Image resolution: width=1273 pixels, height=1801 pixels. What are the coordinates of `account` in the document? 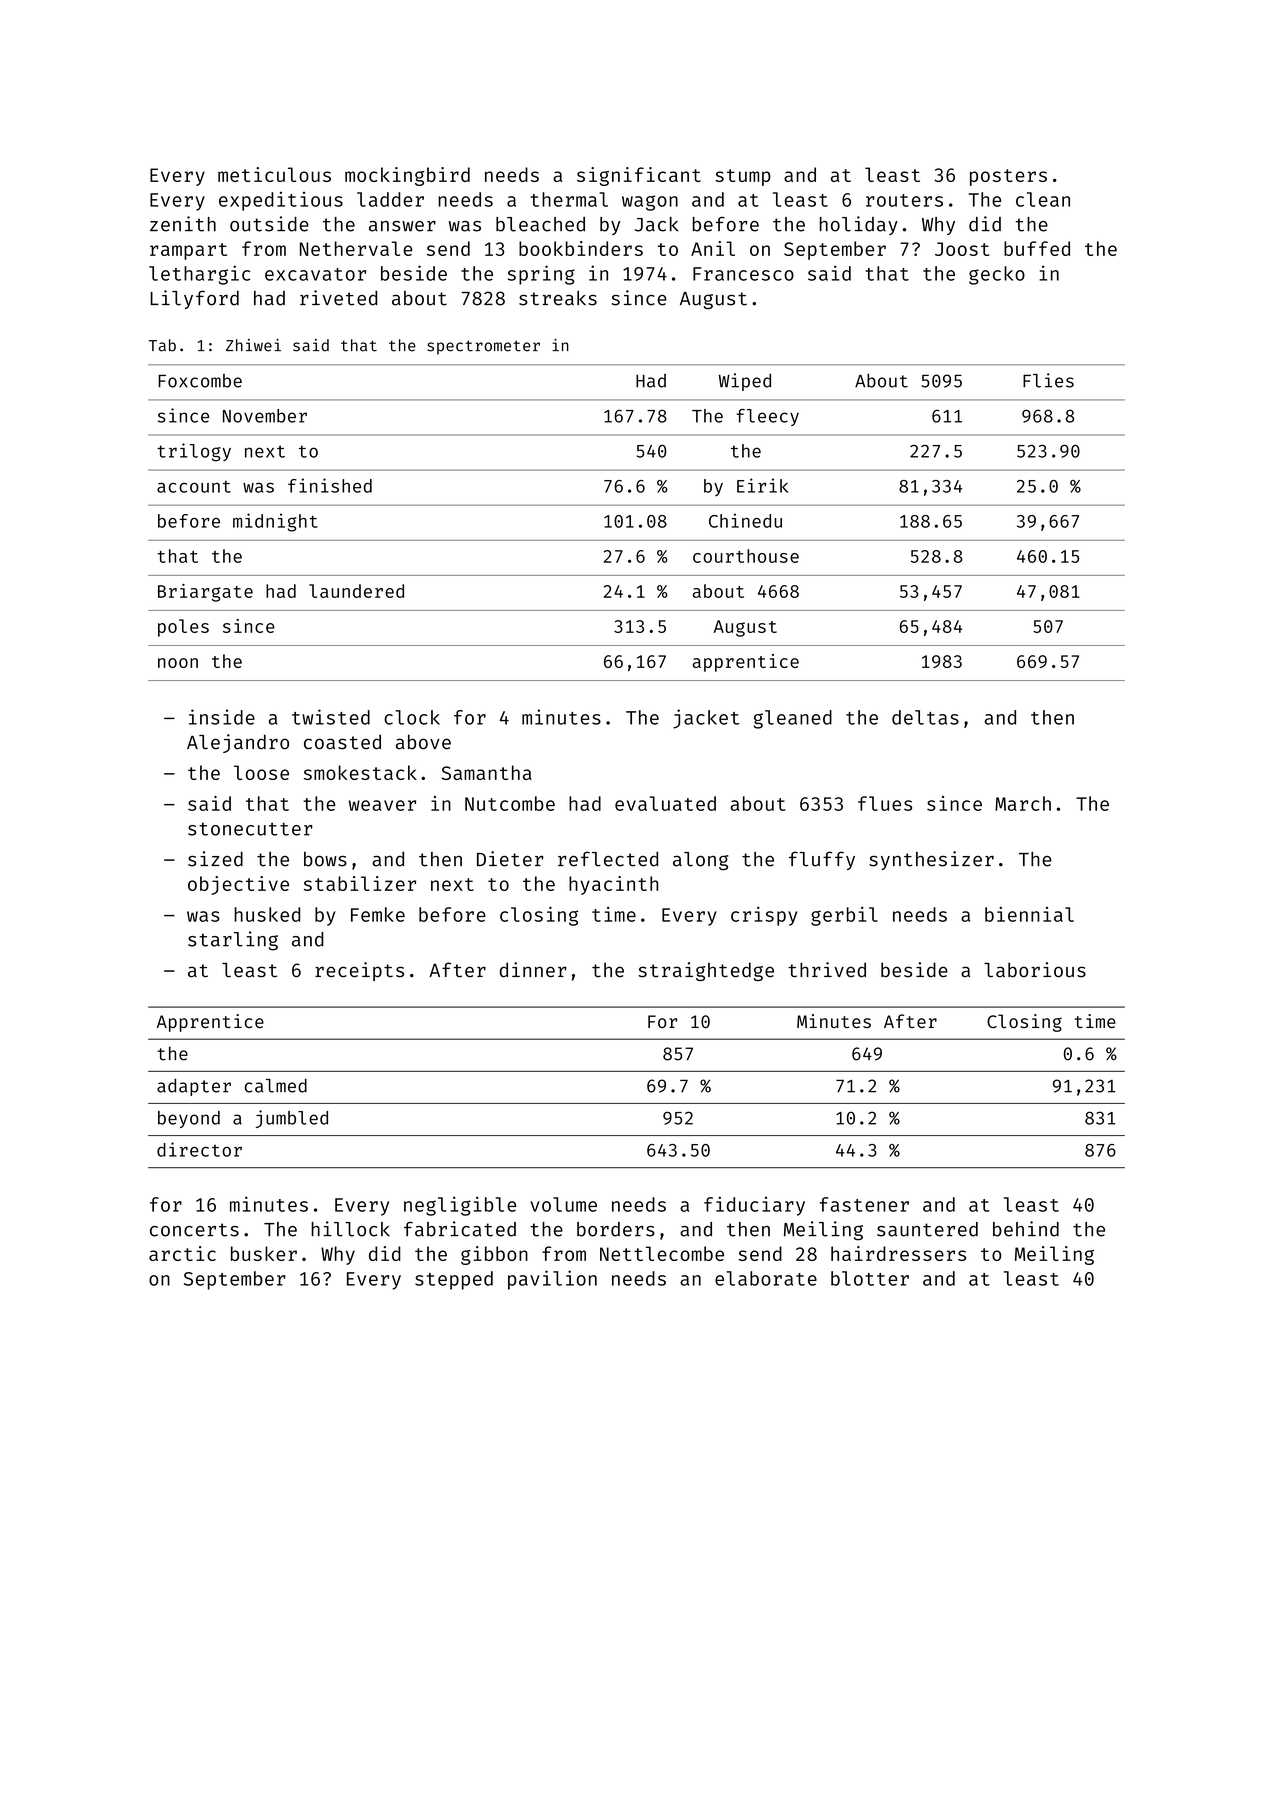 It's located at (194, 486).
